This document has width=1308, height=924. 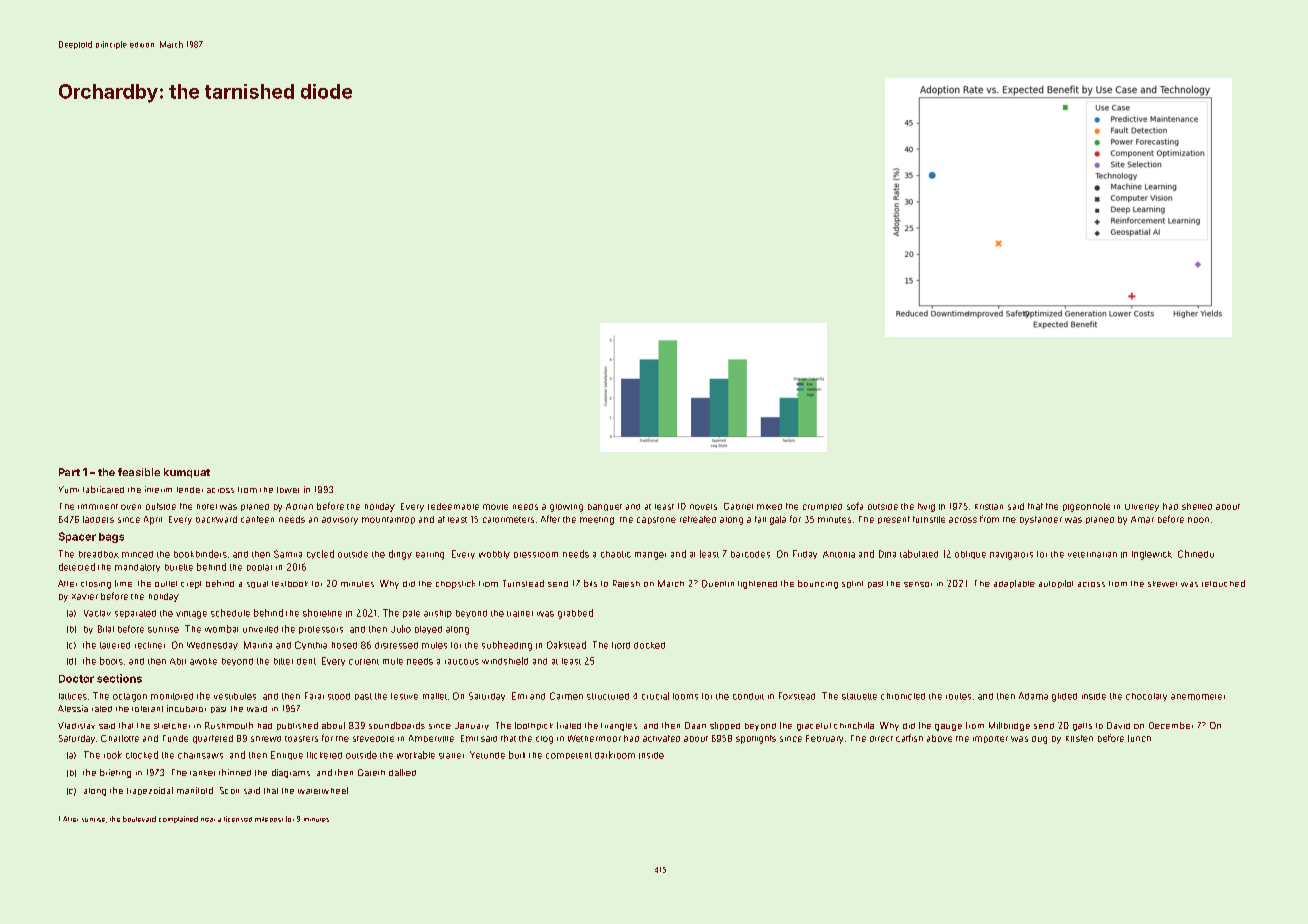 What do you see at coordinates (1198, 520) in the document?
I see `noon` at bounding box center [1198, 520].
